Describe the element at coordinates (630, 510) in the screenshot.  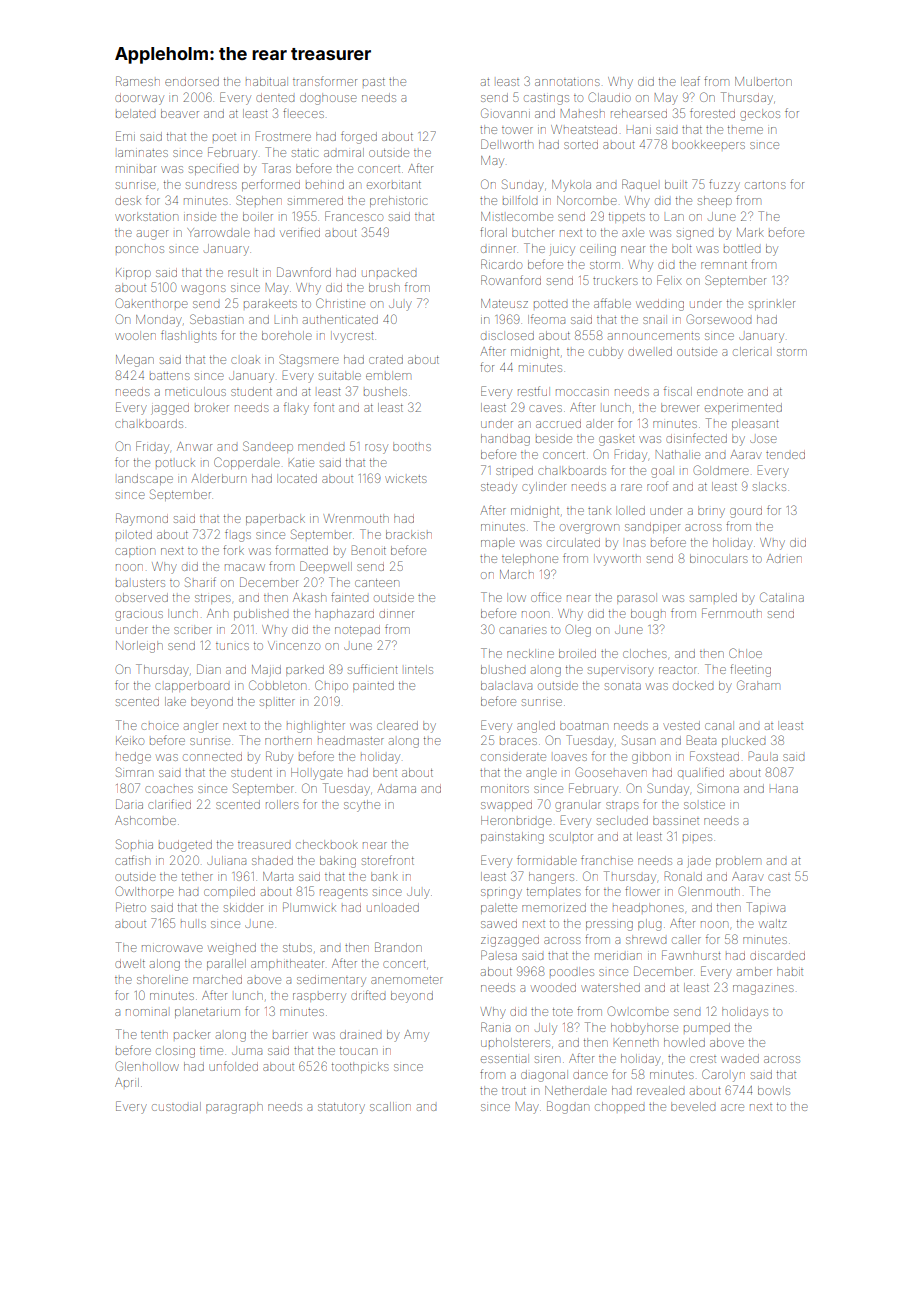
I see `lolled` at that location.
